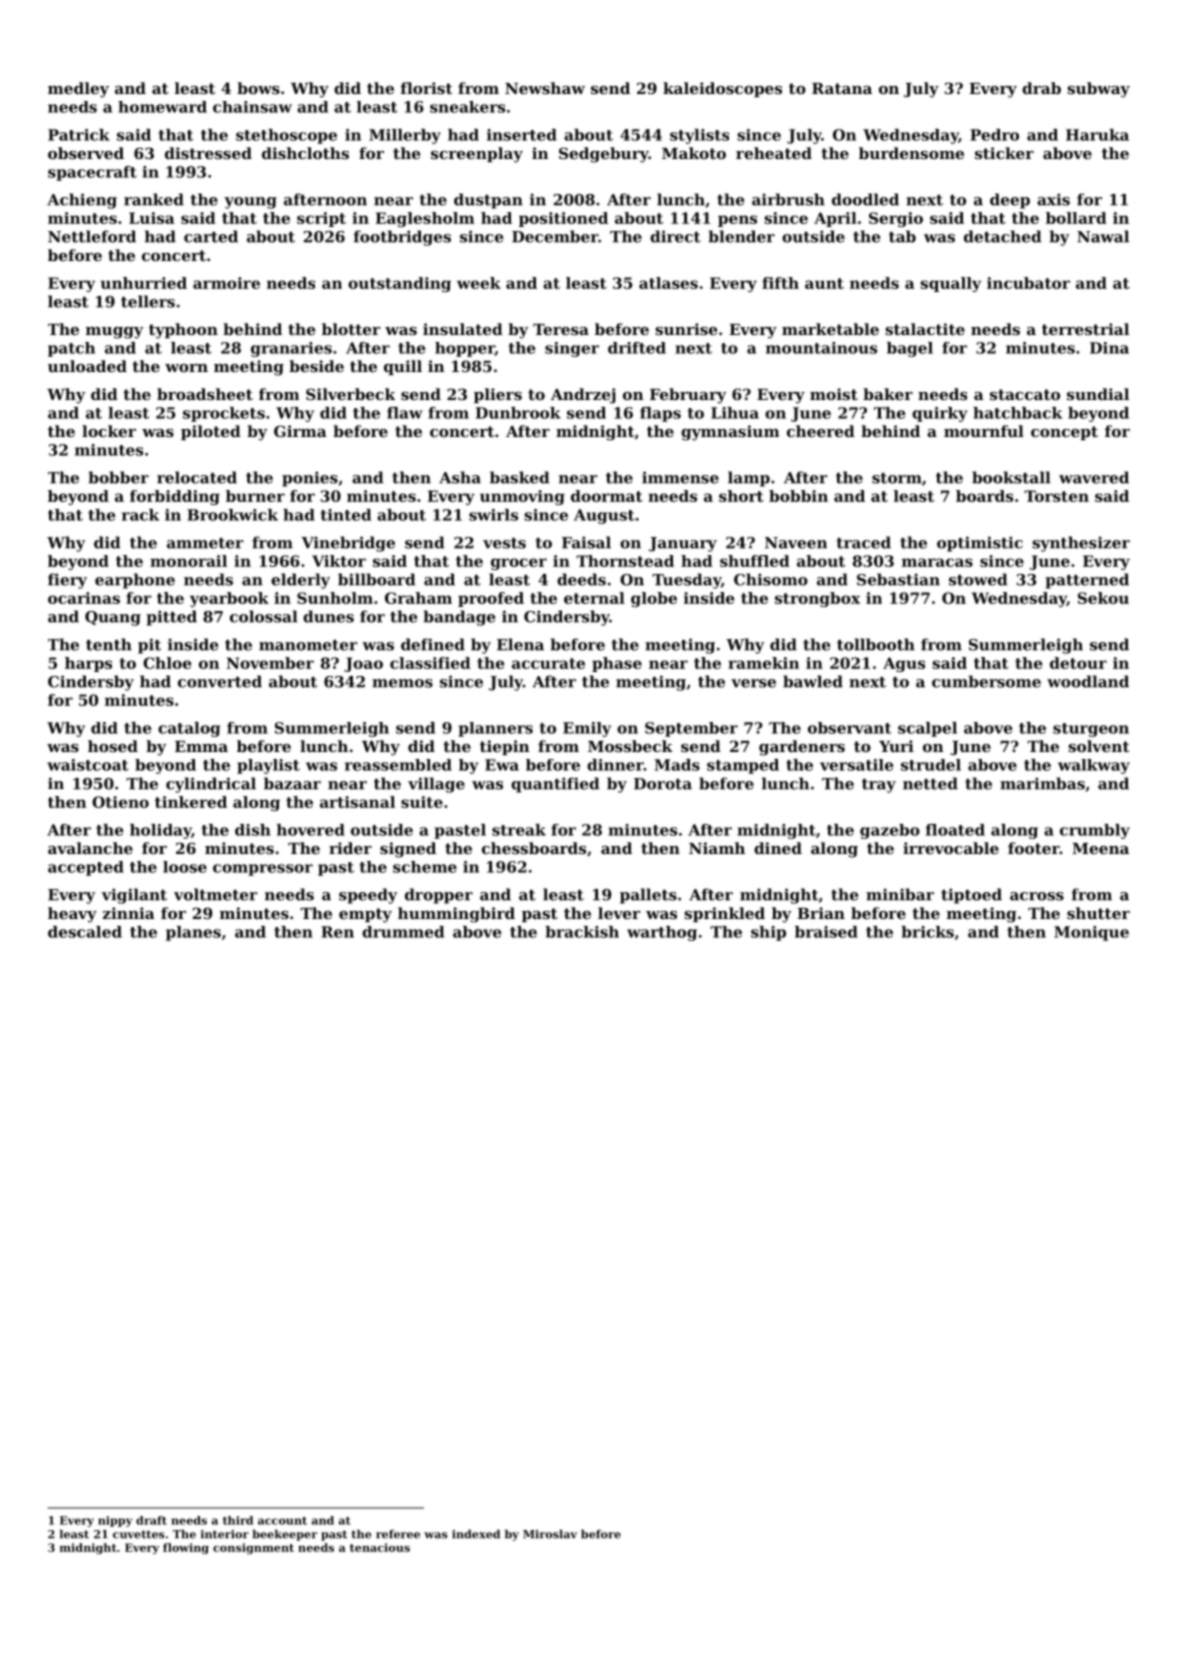  I want to click on classified, so click(430, 663).
